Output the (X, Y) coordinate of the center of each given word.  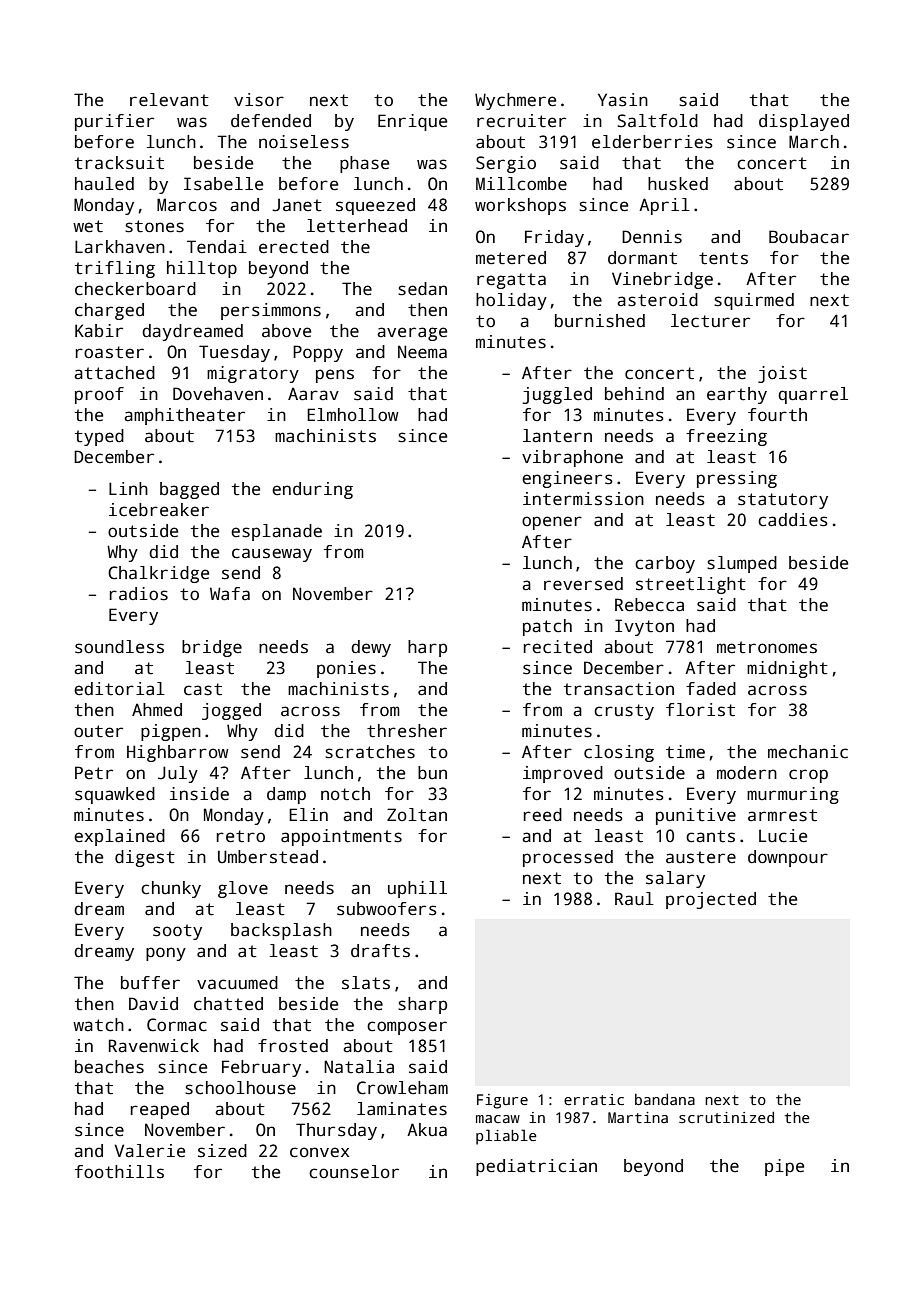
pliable (506, 1137)
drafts (380, 951)
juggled (557, 395)
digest (145, 858)
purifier (114, 122)
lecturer (710, 321)
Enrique (412, 122)
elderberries (652, 142)
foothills (119, 1172)
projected (711, 900)
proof (99, 395)
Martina (638, 1117)
